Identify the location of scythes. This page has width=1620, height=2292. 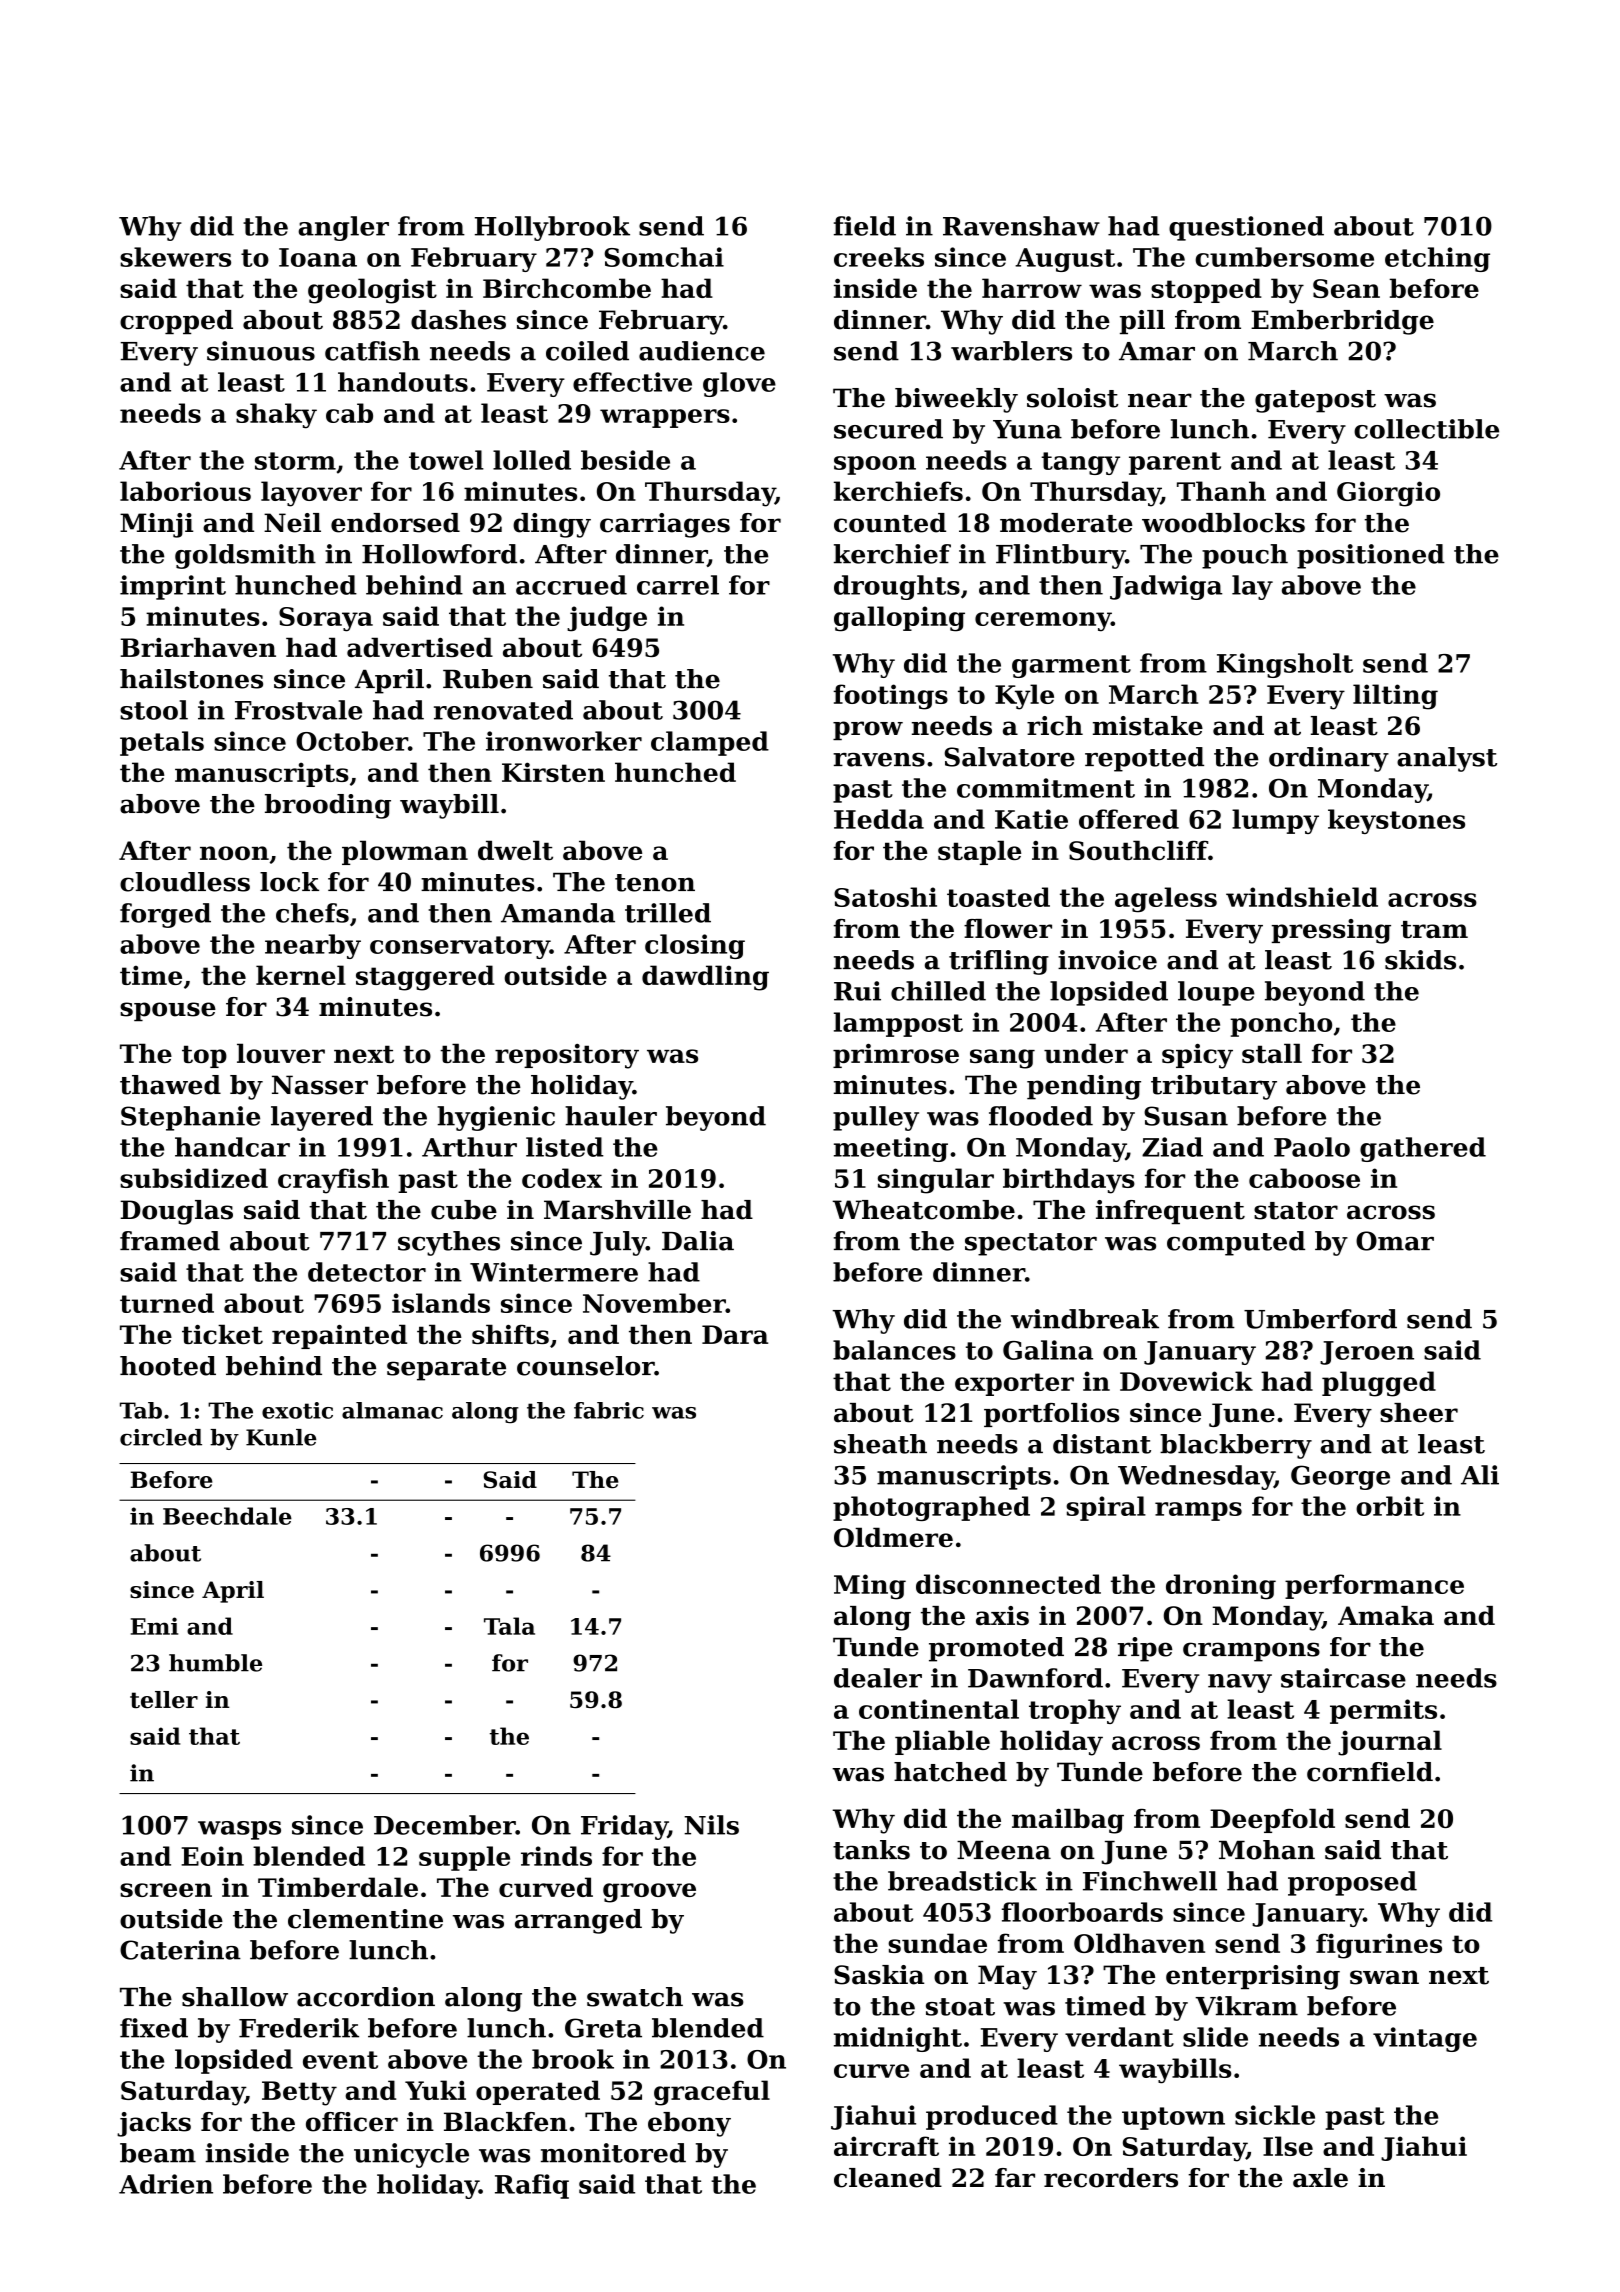
(449, 1243).
